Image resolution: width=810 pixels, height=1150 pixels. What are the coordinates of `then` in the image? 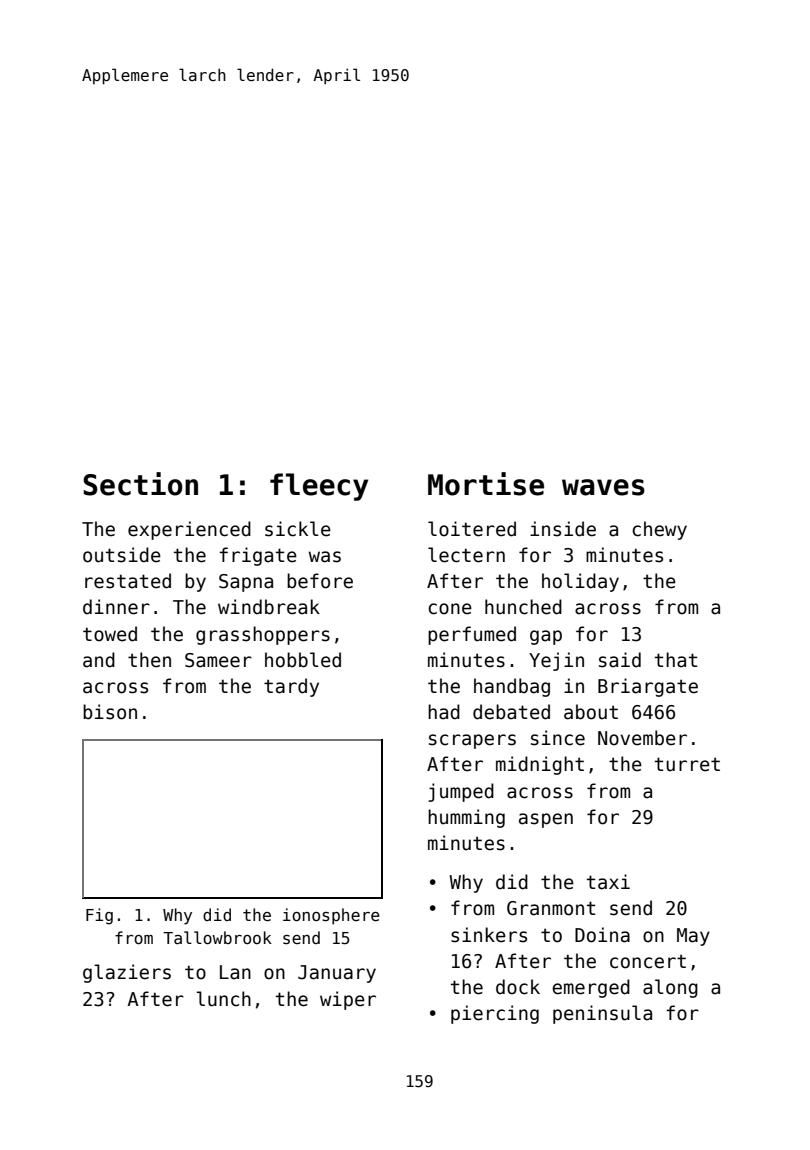 It's located at (149, 660).
